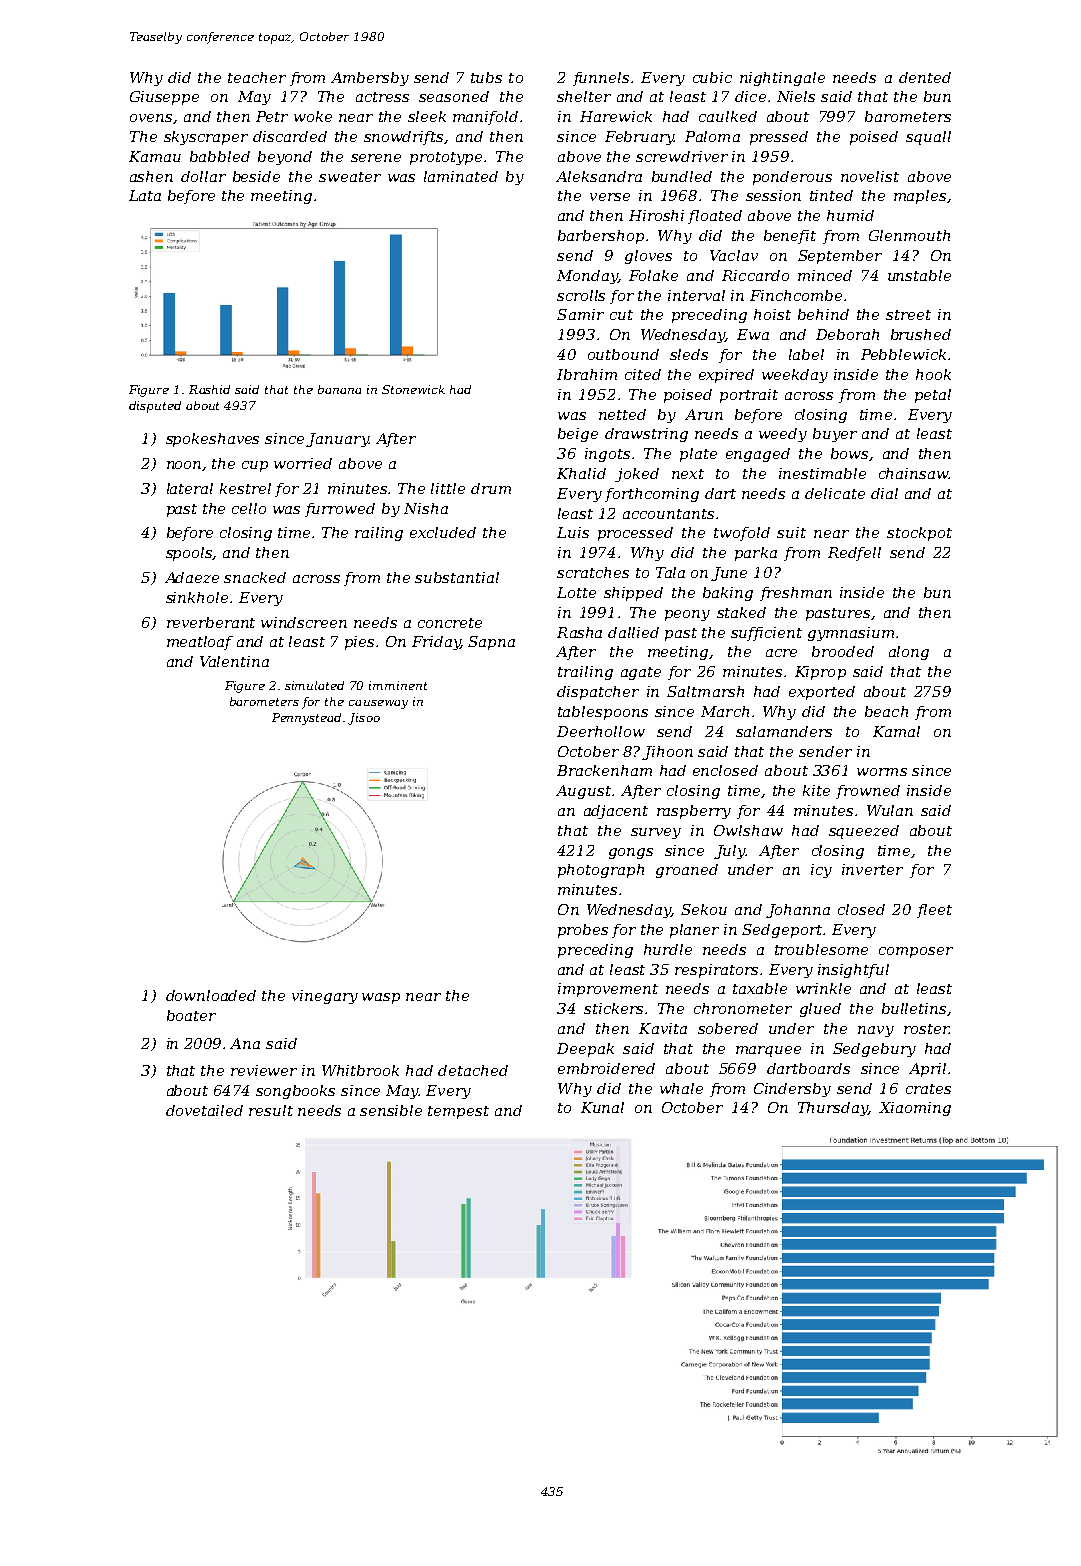  Describe the element at coordinates (145, 195) in the document. I see `Lata` at that location.
